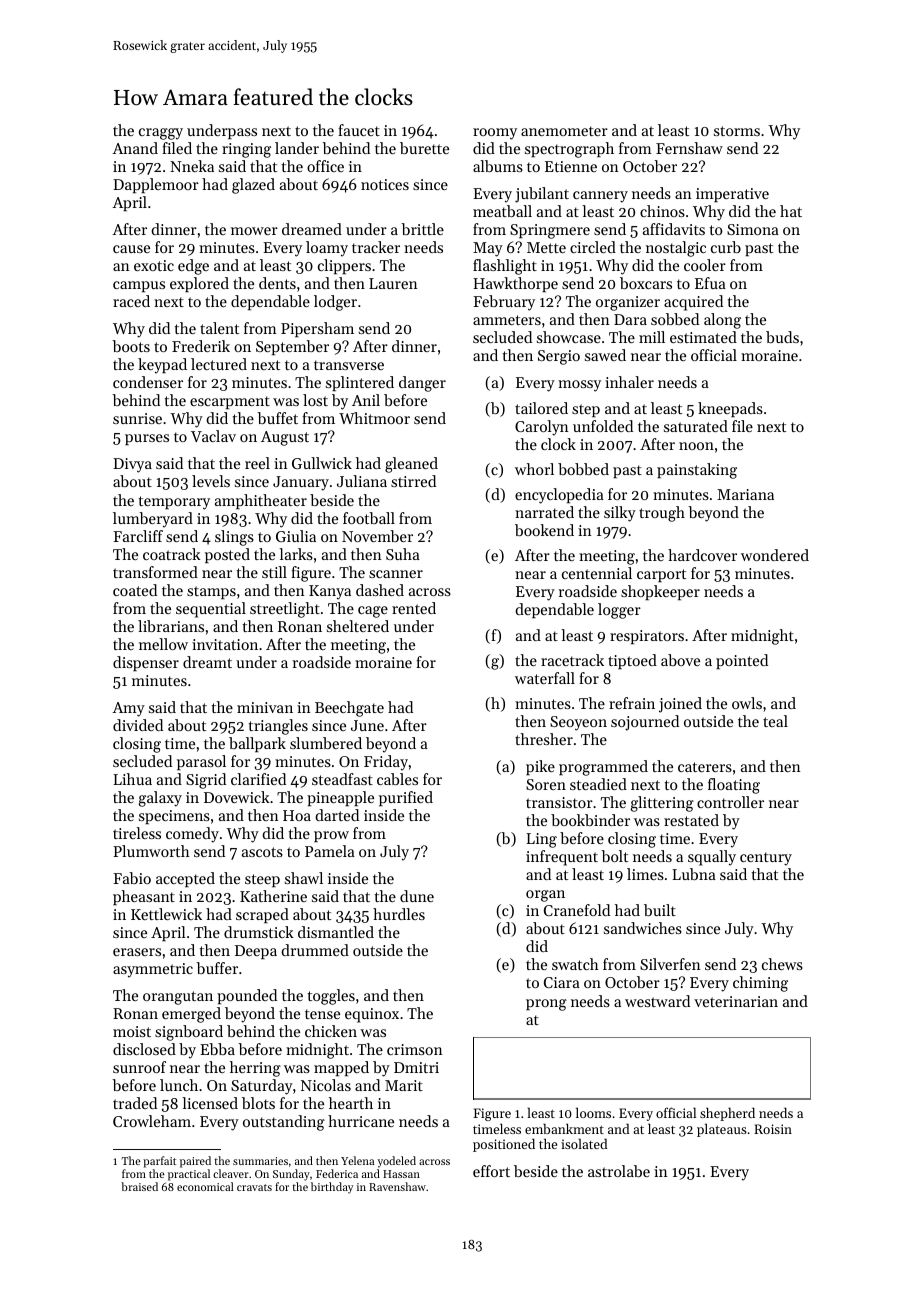  What do you see at coordinates (205, 1186) in the screenshot?
I see `economical` at bounding box center [205, 1186].
